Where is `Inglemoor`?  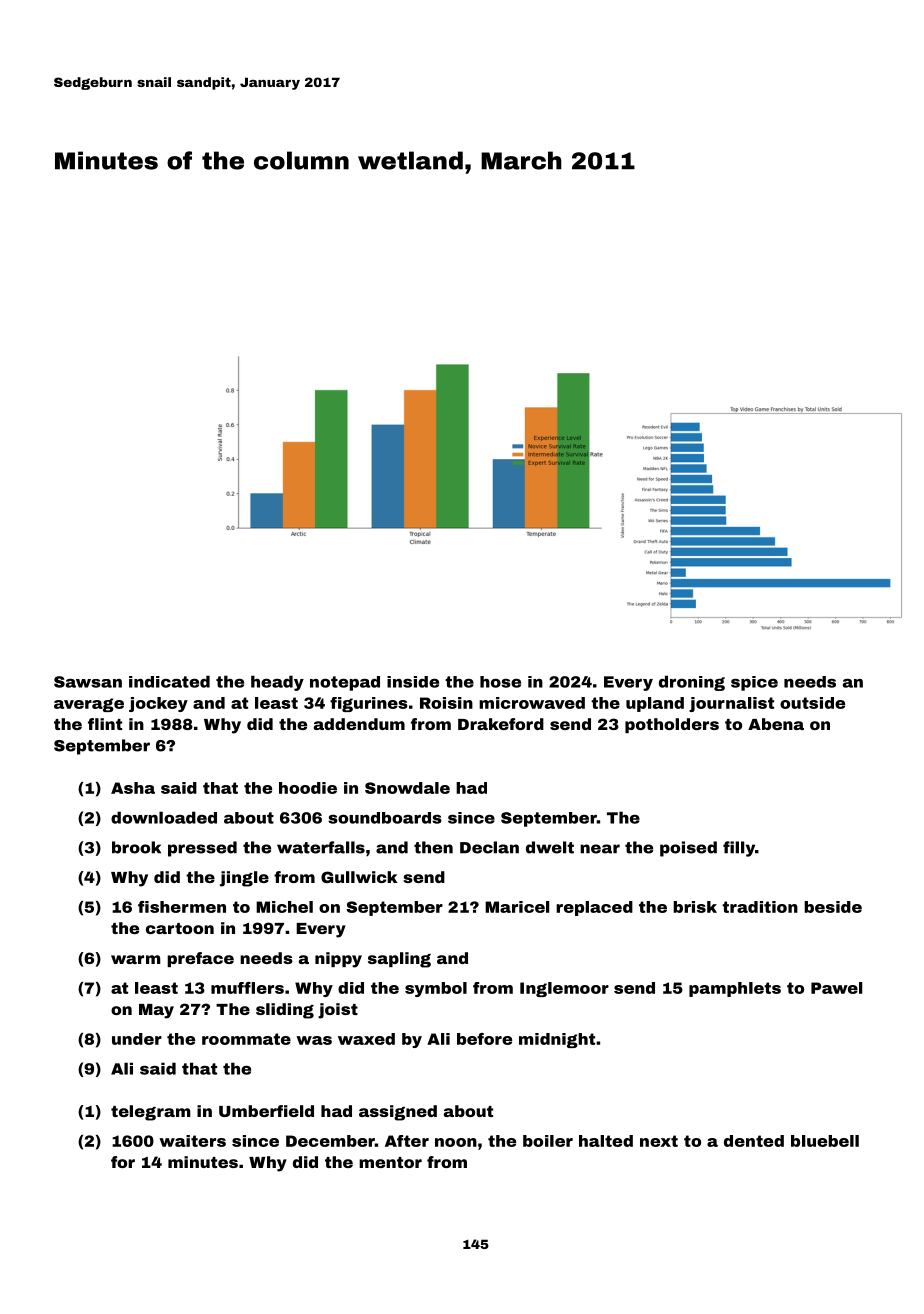 Inglemoor is located at coordinates (564, 989).
